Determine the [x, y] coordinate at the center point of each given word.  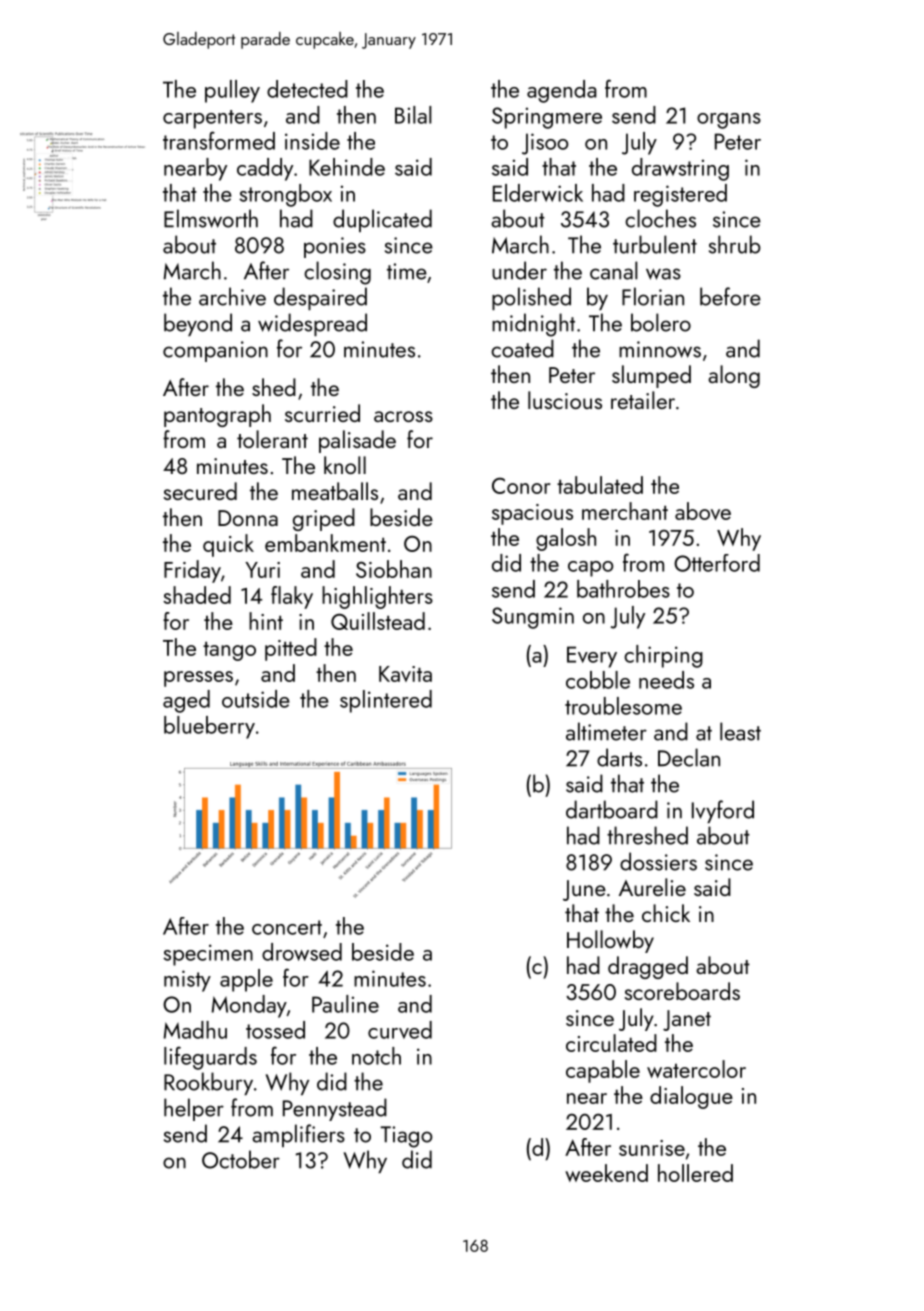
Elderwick [538, 193]
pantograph [217, 415]
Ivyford [723, 811]
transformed [219, 140]
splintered [386, 701]
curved [400, 1030]
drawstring [680, 169]
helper [194, 1109]
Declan [689, 757]
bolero [661, 322]
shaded [197, 595]
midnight [533, 325]
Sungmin [533, 618]
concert [287, 927]
